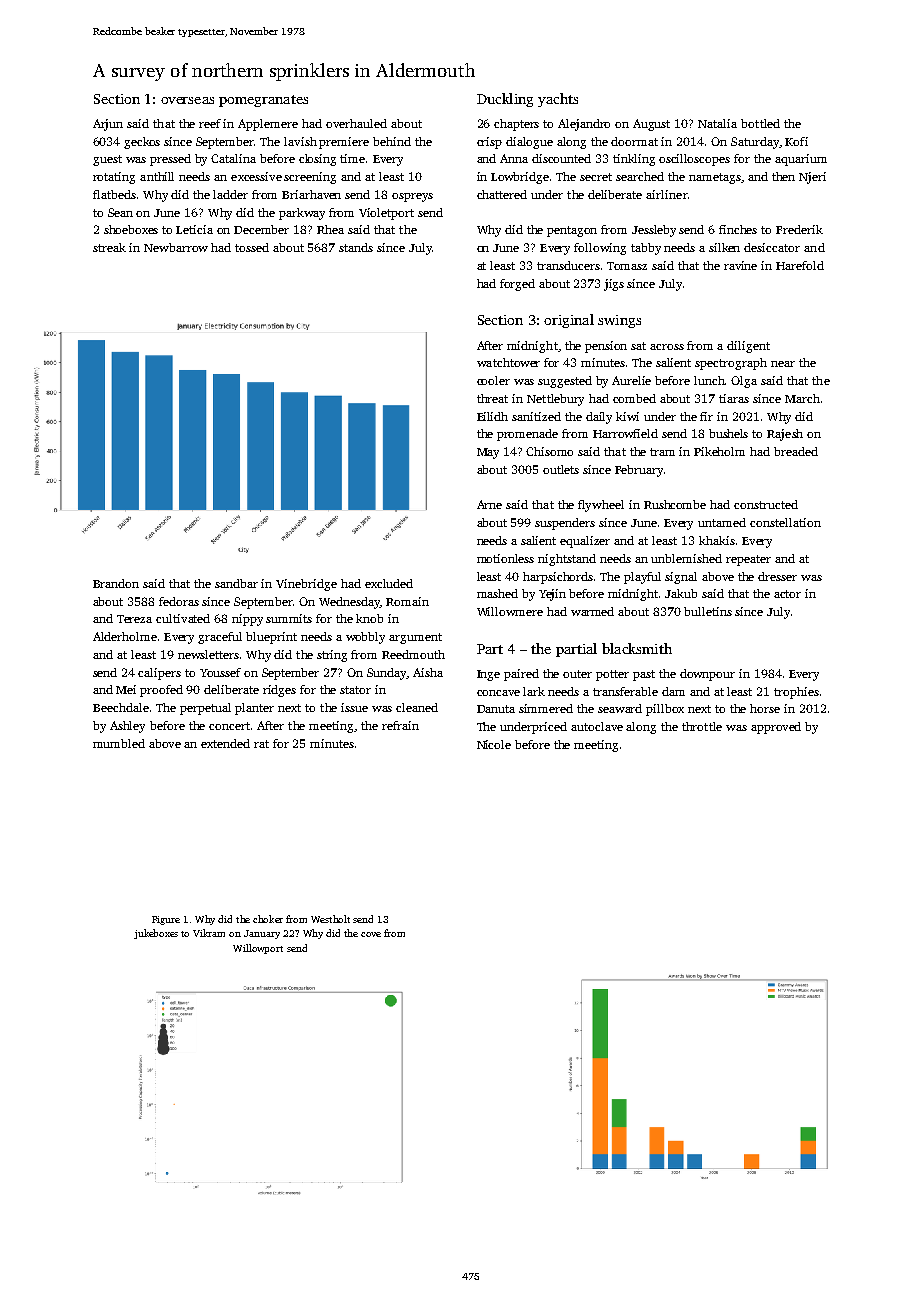 The width and height of the screenshot is (924, 1308). What do you see at coordinates (400, 725) in the screenshot?
I see `refrain` at bounding box center [400, 725].
